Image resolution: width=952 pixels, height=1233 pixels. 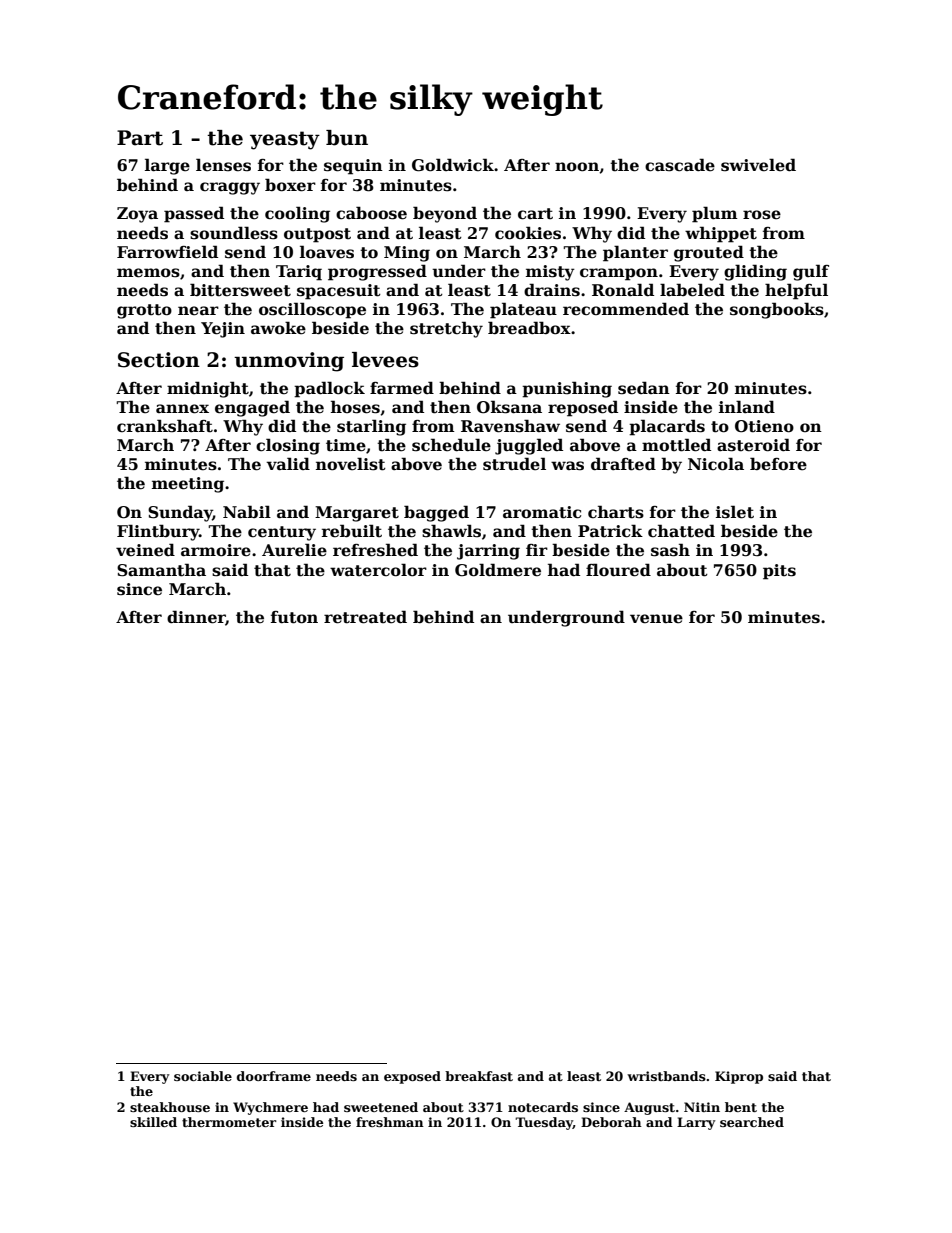 What do you see at coordinates (523, 310) in the page?
I see `plateau` at bounding box center [523, 310].
